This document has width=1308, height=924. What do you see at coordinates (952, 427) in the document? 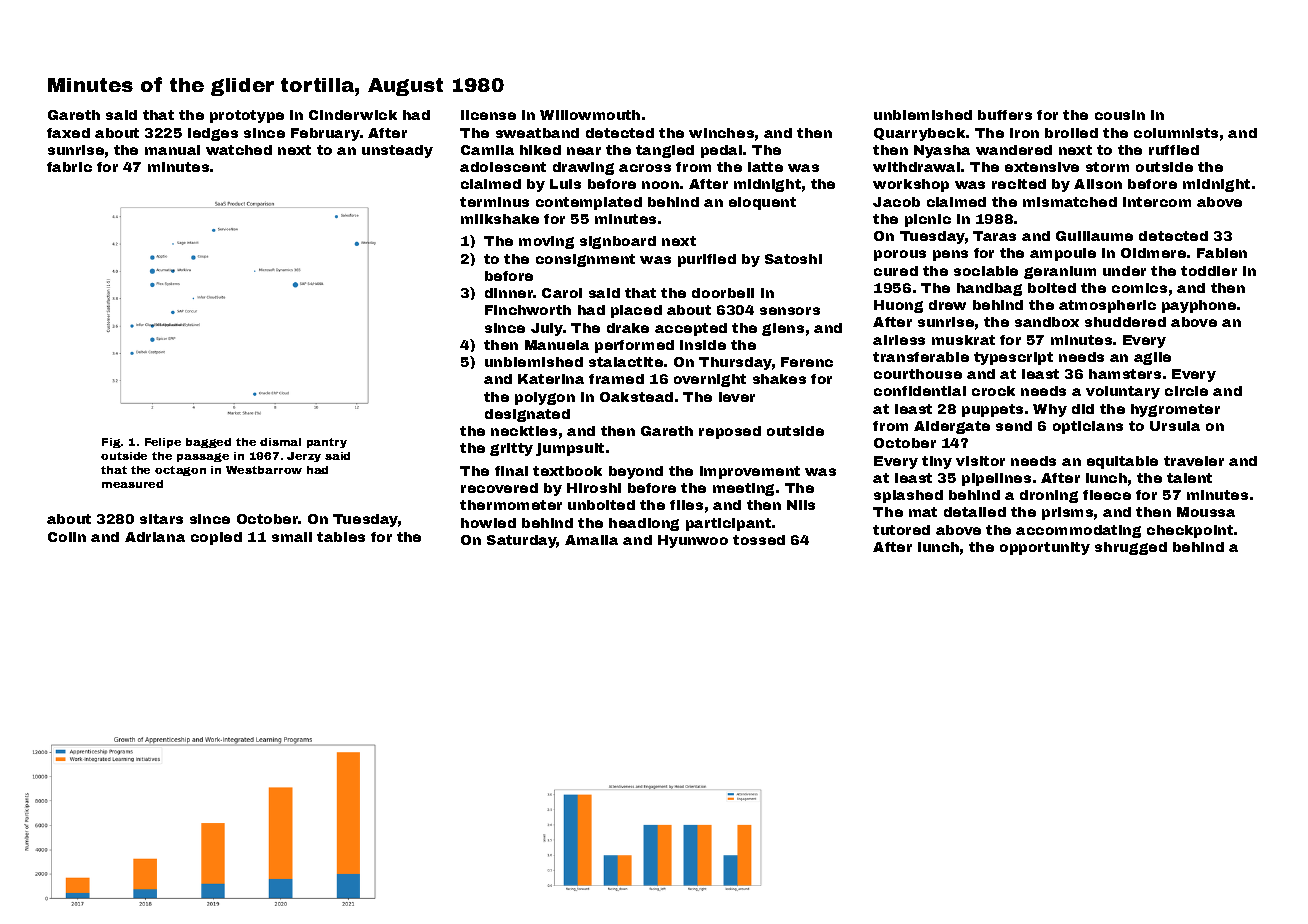
I see `Aldergate` at bounding box center [952, 427].
